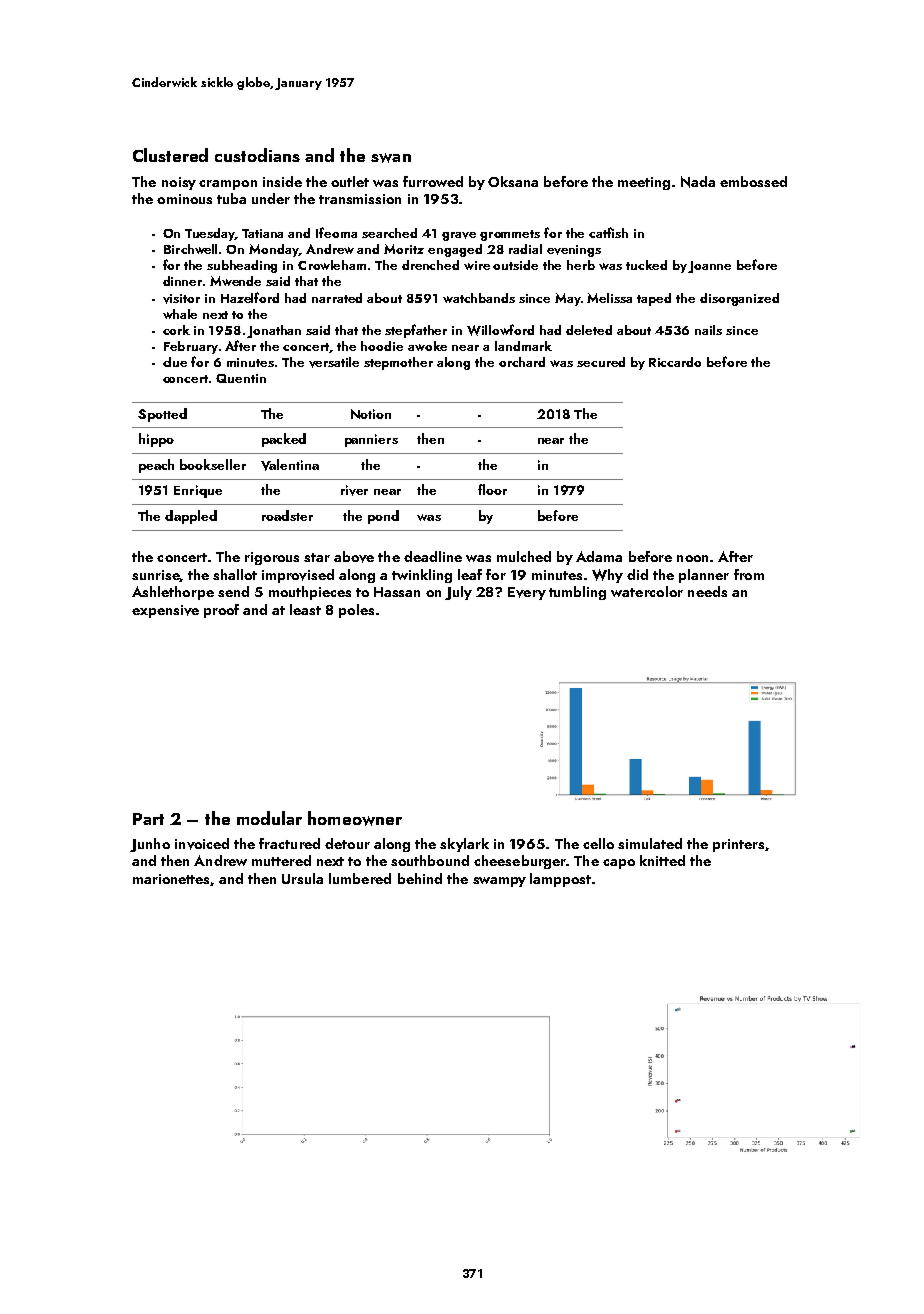 This screenshot has height=1314, width=924. What do you see at coordinates (698, 182) in the screenshot?
I see `Nada` at bounding box center [698, 182].
